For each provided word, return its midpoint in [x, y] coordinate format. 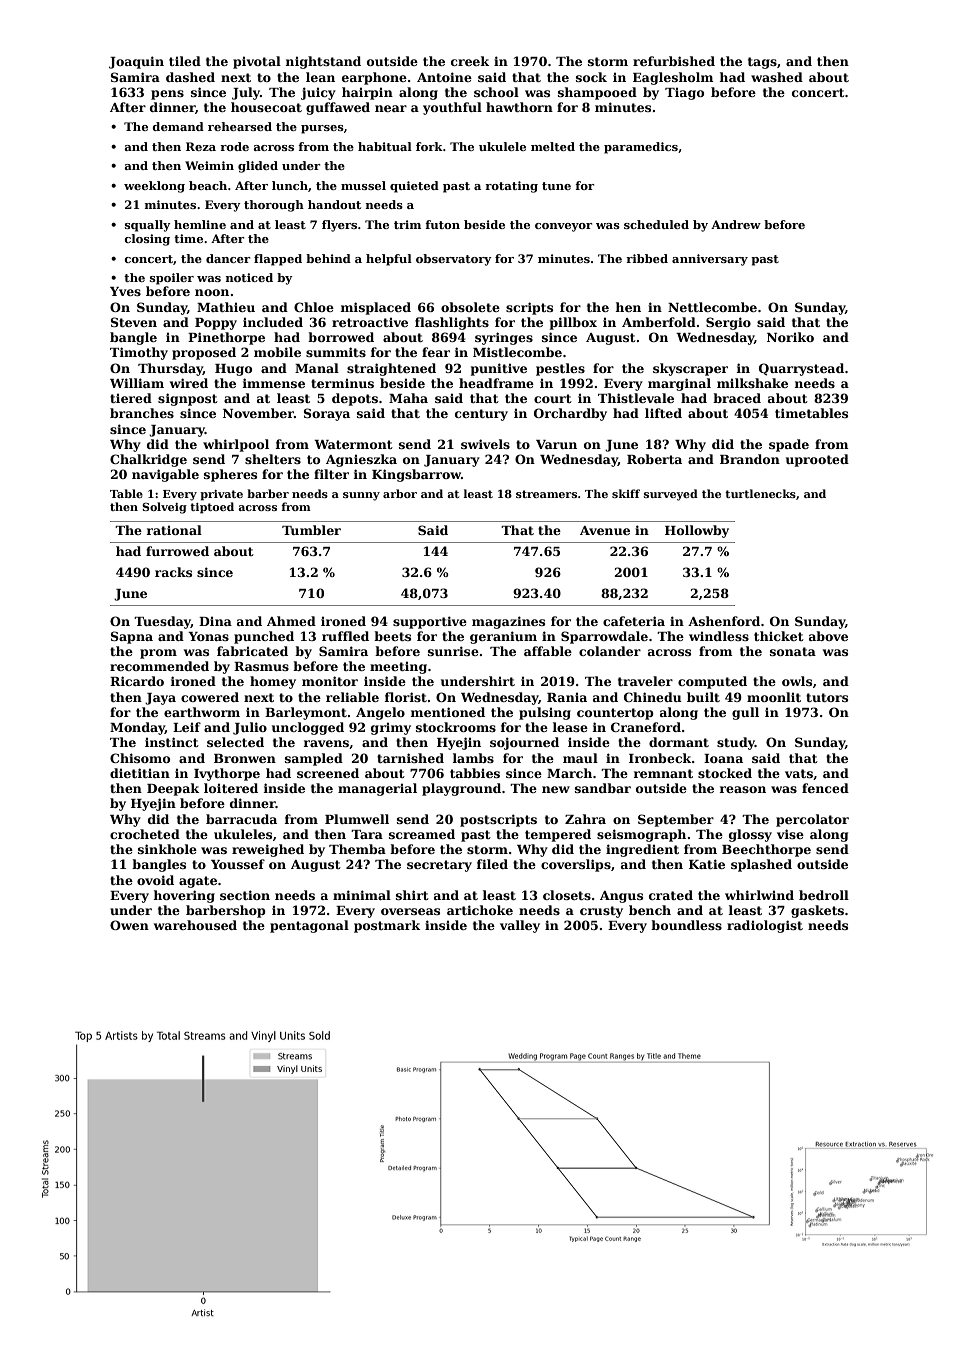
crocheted [145, 834]
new [556, 789]
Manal [317, 368]
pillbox [573, 323]
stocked [725, 773]
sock [591, 77]
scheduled [656, 224]
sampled [314, 759]
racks [173, 572]
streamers [546, 494]
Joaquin [136, 62]
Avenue [605, 530]
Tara [367, 834]
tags [762, 63]
